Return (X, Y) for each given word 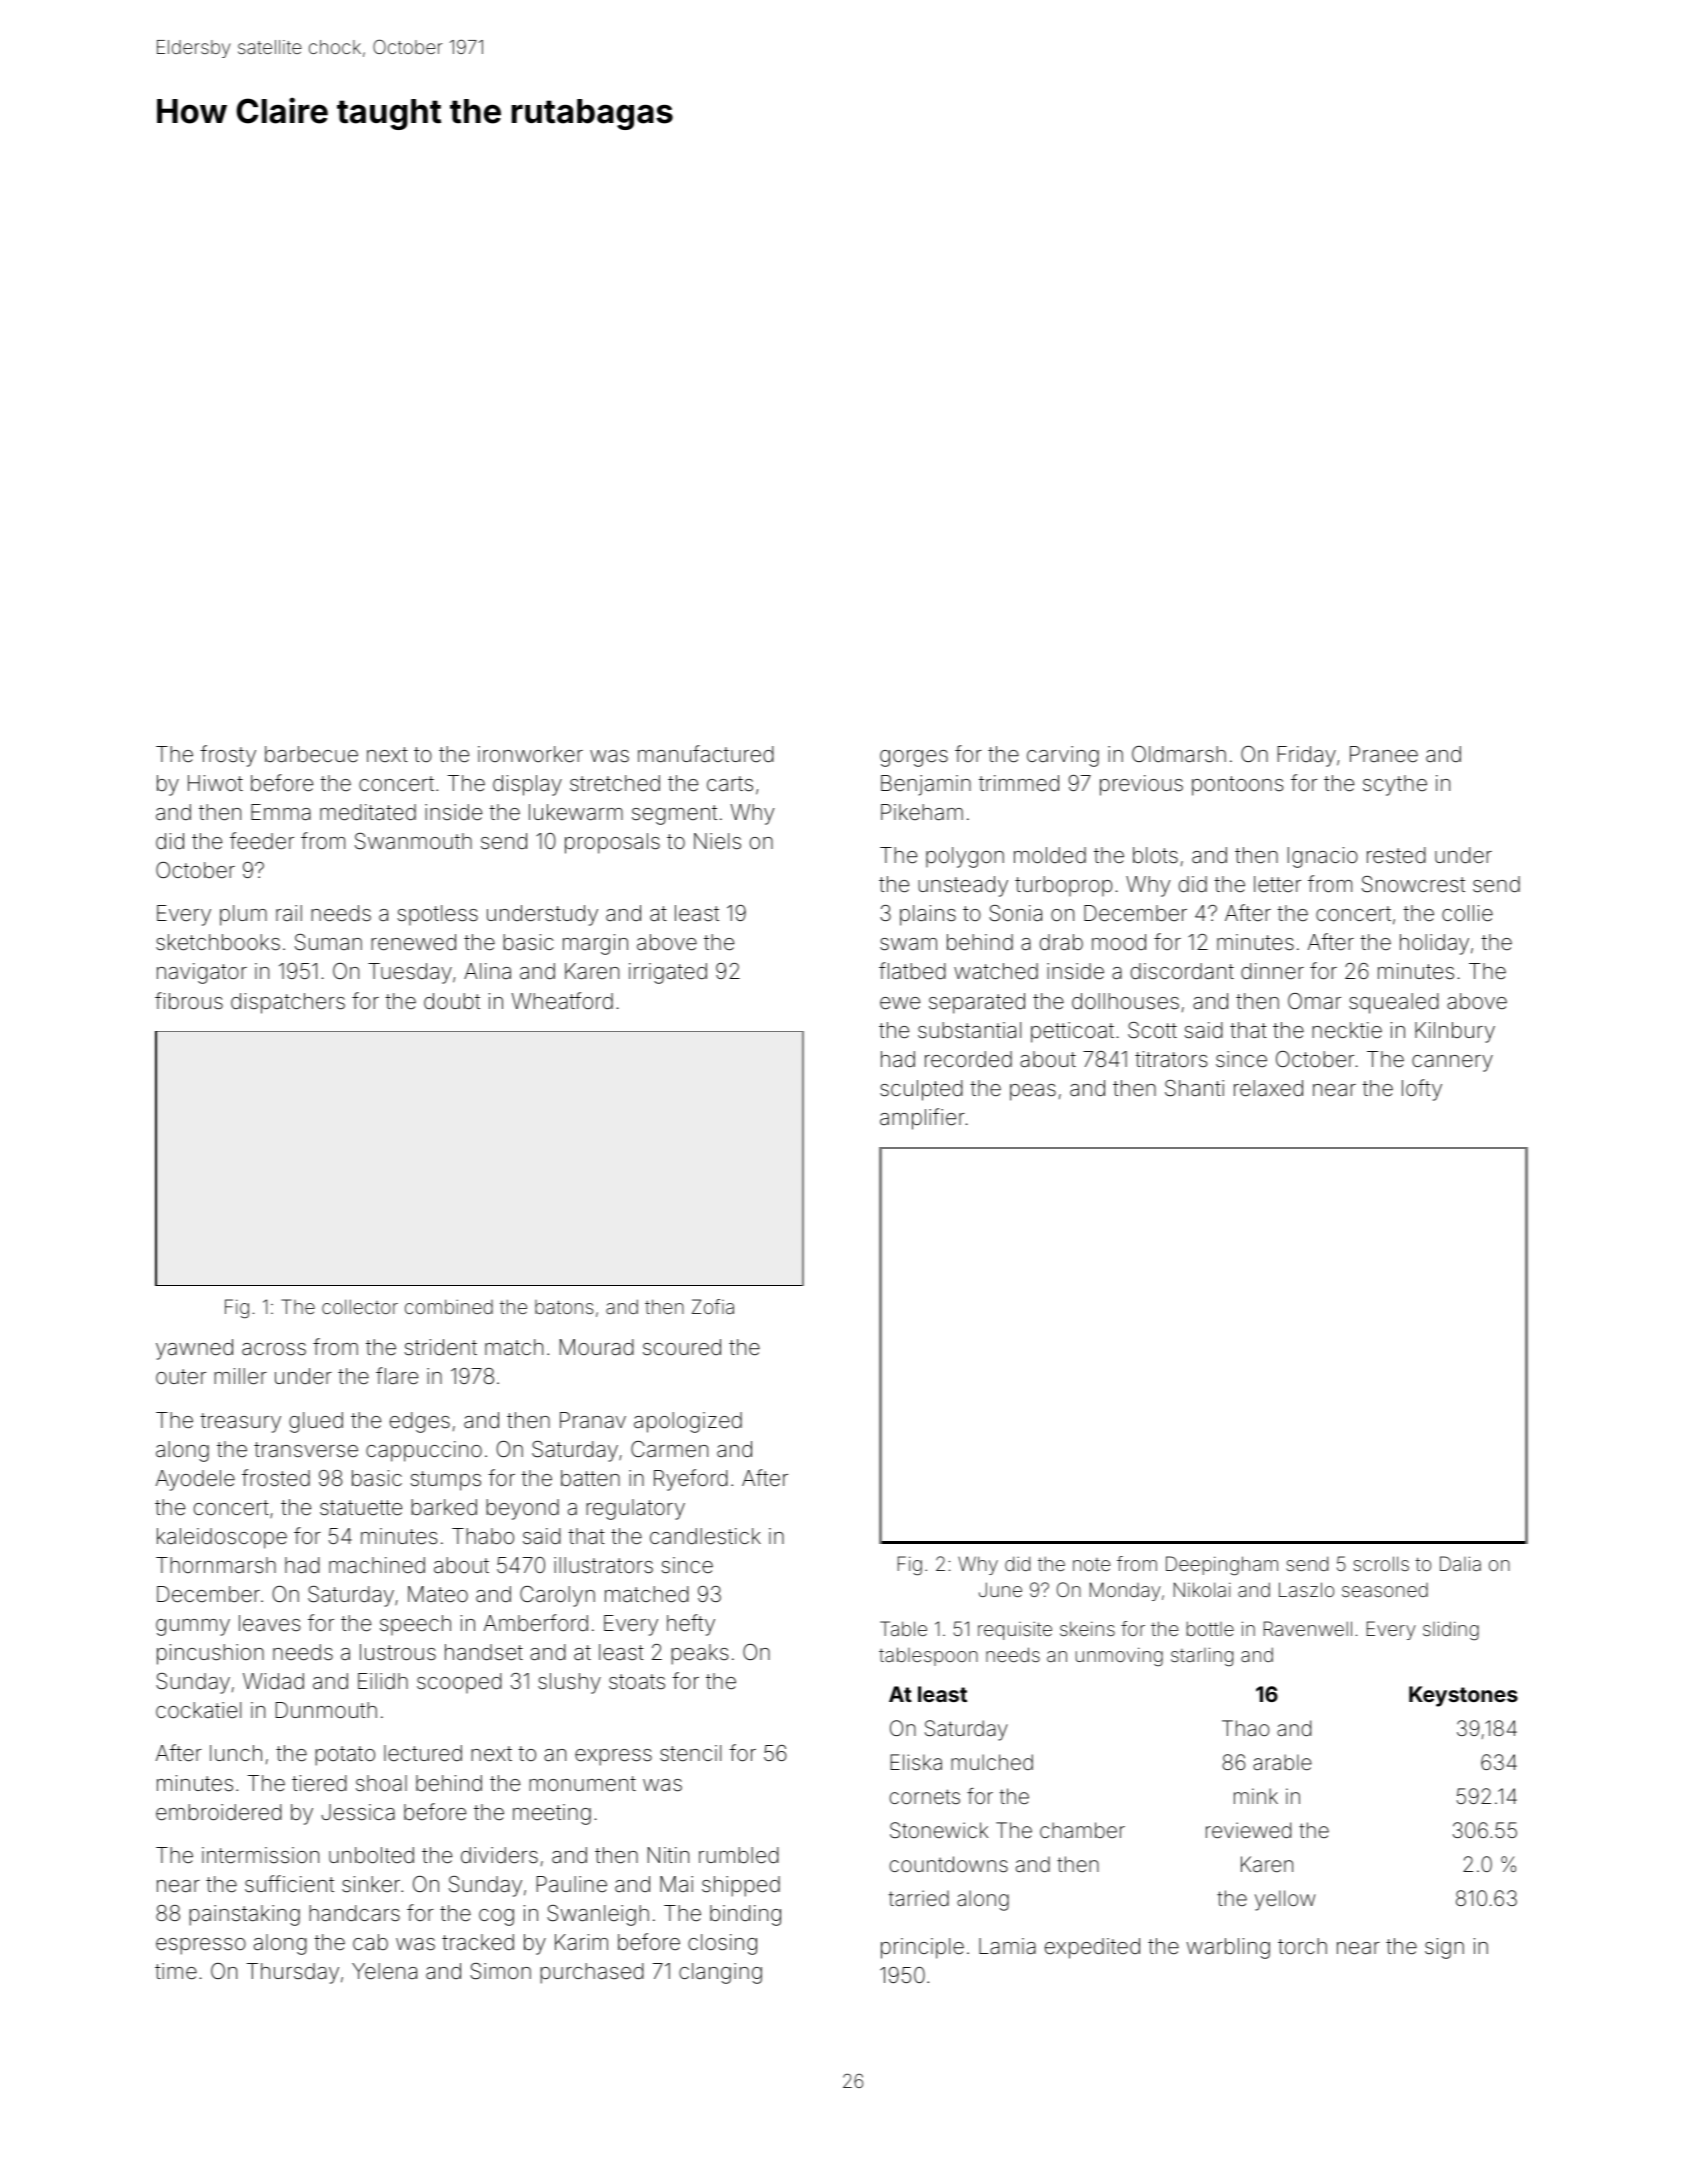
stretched (615, 783)
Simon (500, 1971)
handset (484, 1652)
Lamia (1007, 1946)
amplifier (922, 1119)
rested (1396, 855)
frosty (228, 756)
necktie (1347, 1030)
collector (360, 1306)
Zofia (713, 1306)
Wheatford (562, 1001)
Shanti (1194, 1088)
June (1000, 1589)
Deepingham (1222, 1566)
